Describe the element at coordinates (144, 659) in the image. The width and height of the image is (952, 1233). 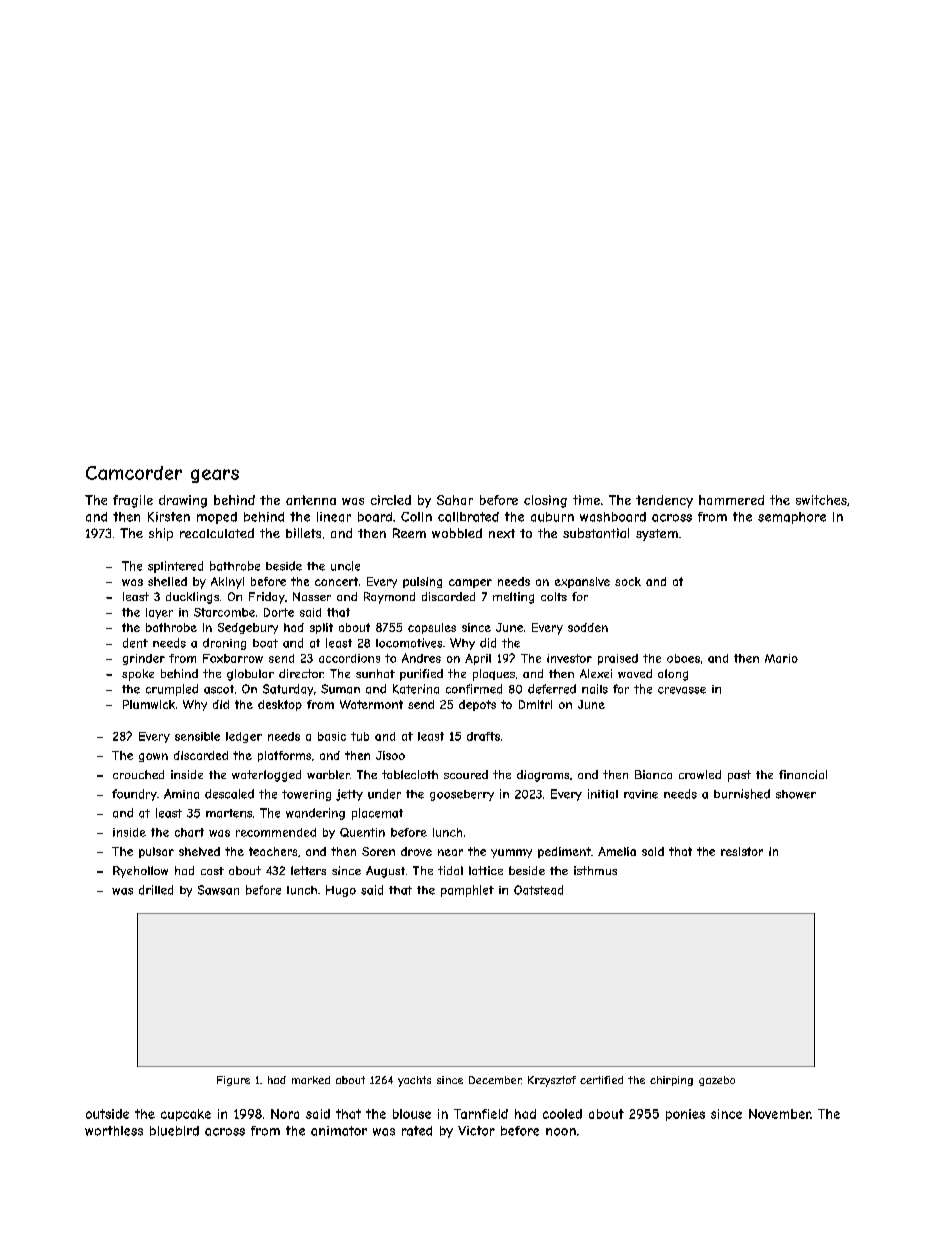
I see `grinder` at that location.
